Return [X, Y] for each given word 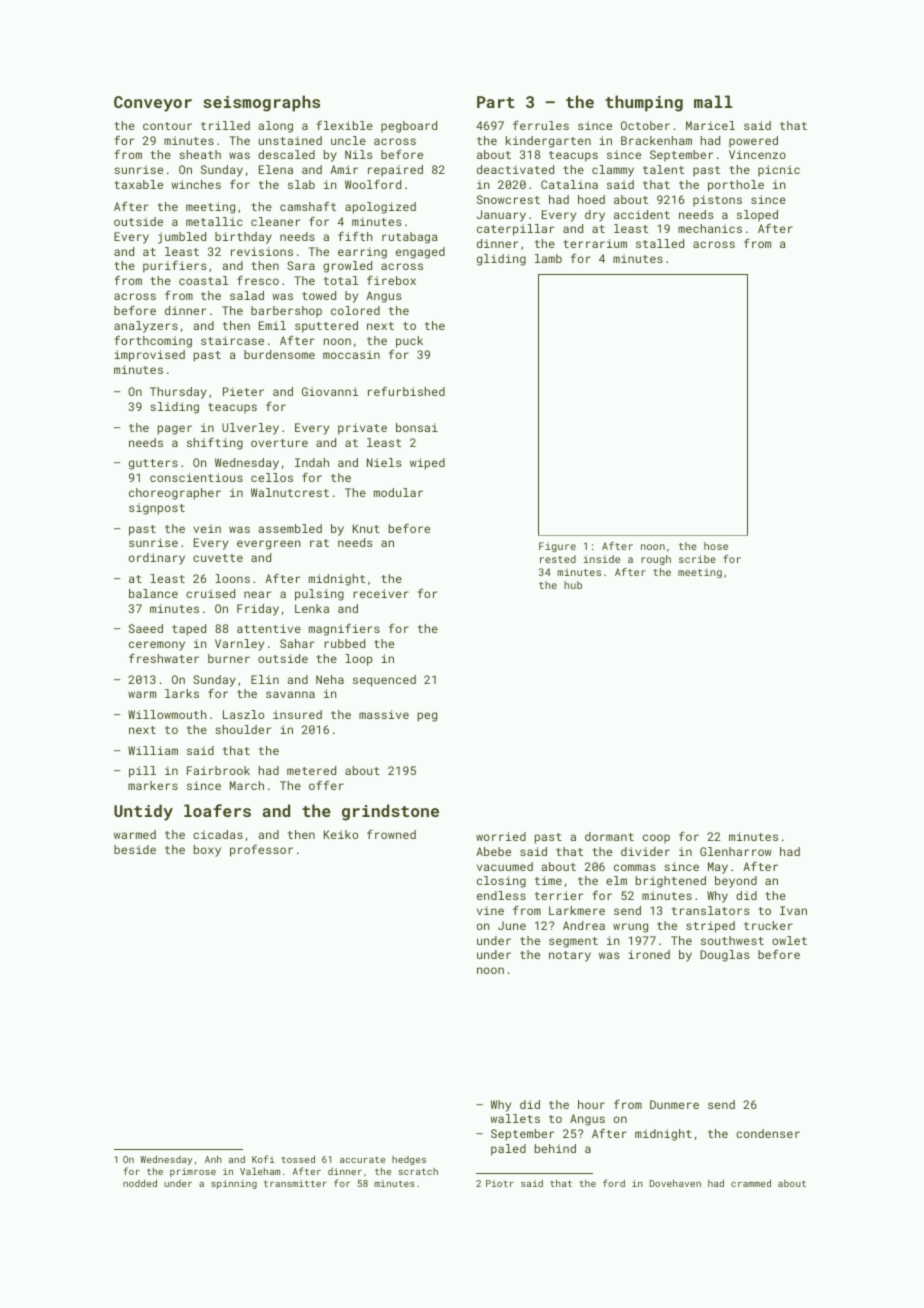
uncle [348, 140]
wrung [630, 928]
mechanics [710, 228]
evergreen [269, 545]
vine [490, 910]
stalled [660, 243]
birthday [243, 238]
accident [642, 214]
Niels [384, 462]
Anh [213, 1159]
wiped [427, 464]
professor [261, 851]
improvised [149, 356]
